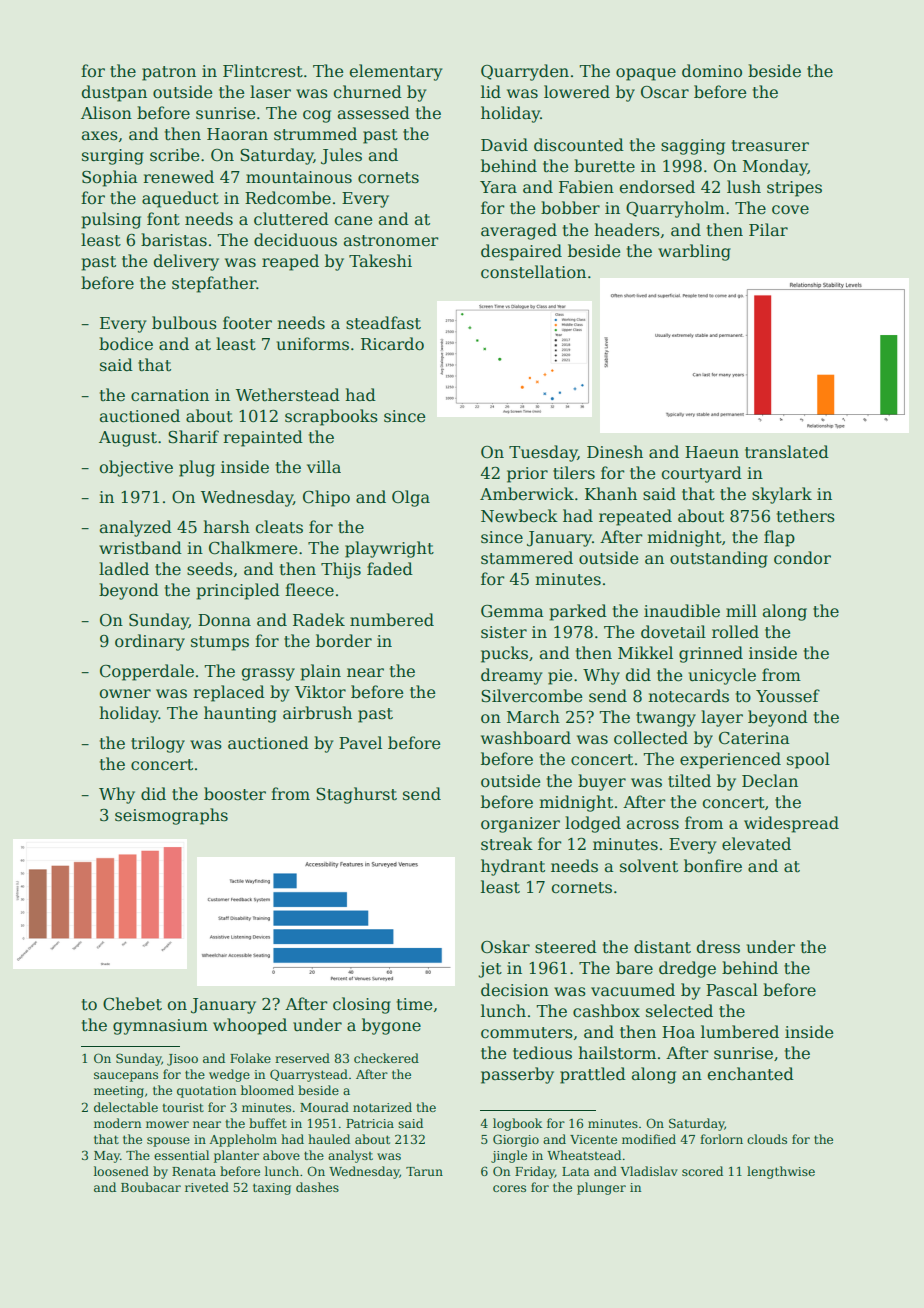 The width and height of the page is (924, 1308). Describe the element at coordinates (694, 252) in the page. I see `warbling` at that location.
